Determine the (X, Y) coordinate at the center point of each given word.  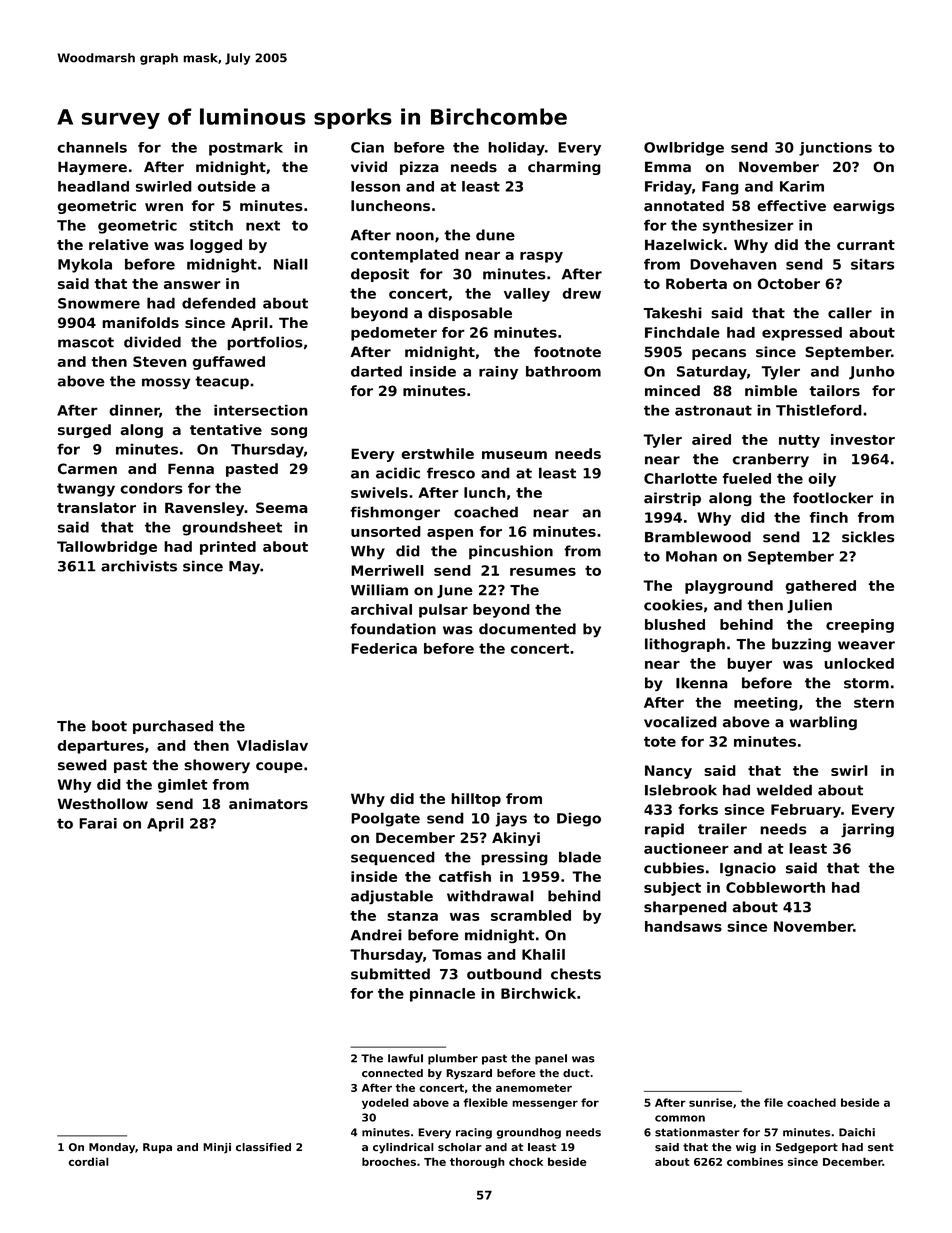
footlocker (833, 498)
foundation (393, 629)
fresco (451, 473)
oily (822, 480)
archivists (139, 566)
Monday (112, 1148)
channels (92, 147)
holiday (516, 149)
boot (109, 726)
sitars (872, 264)
